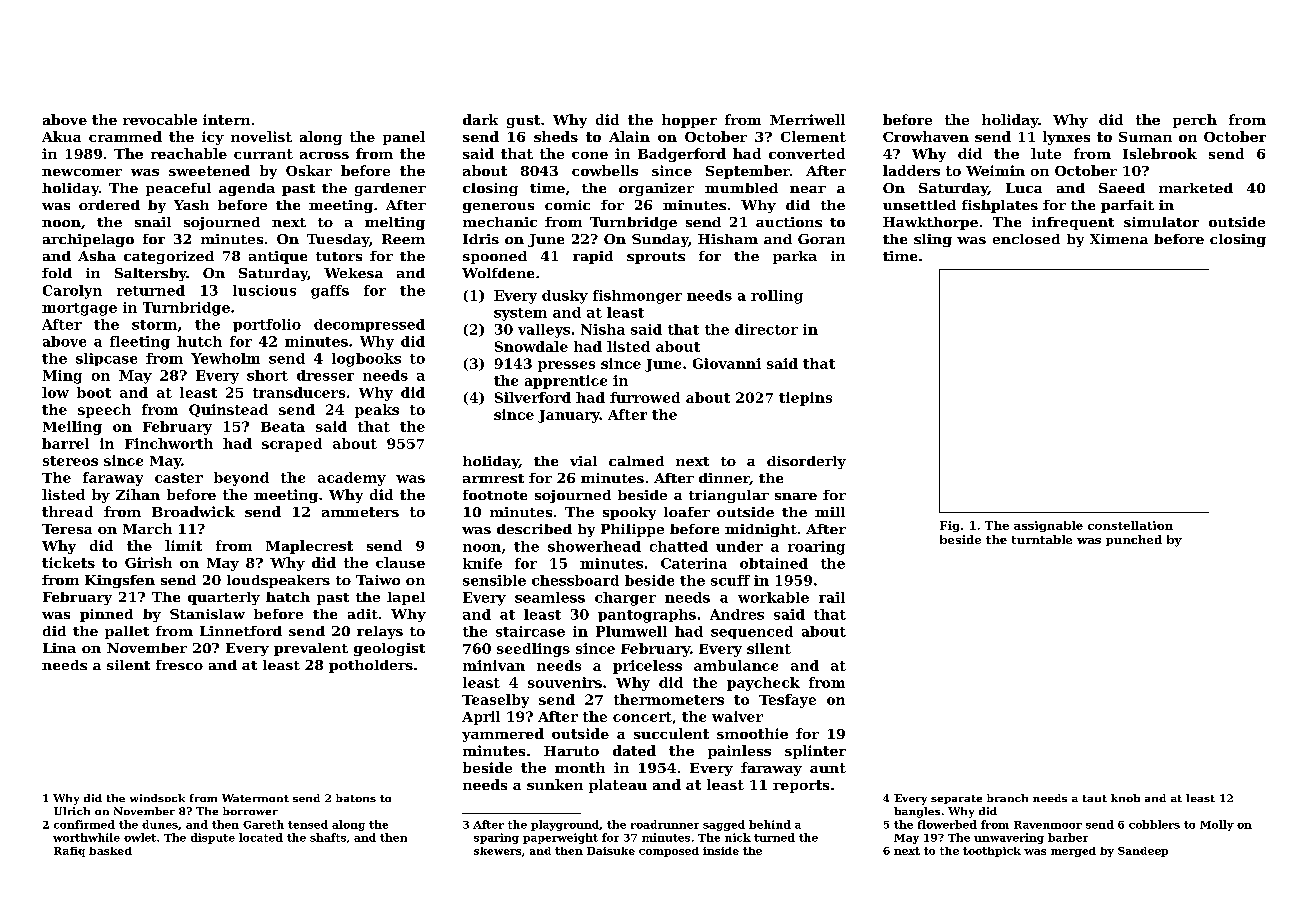 This screenshot has width=1308, height=924. Describe the element at coordinates (1196, 188) in the screenshot. I see `marketed` at that location.
